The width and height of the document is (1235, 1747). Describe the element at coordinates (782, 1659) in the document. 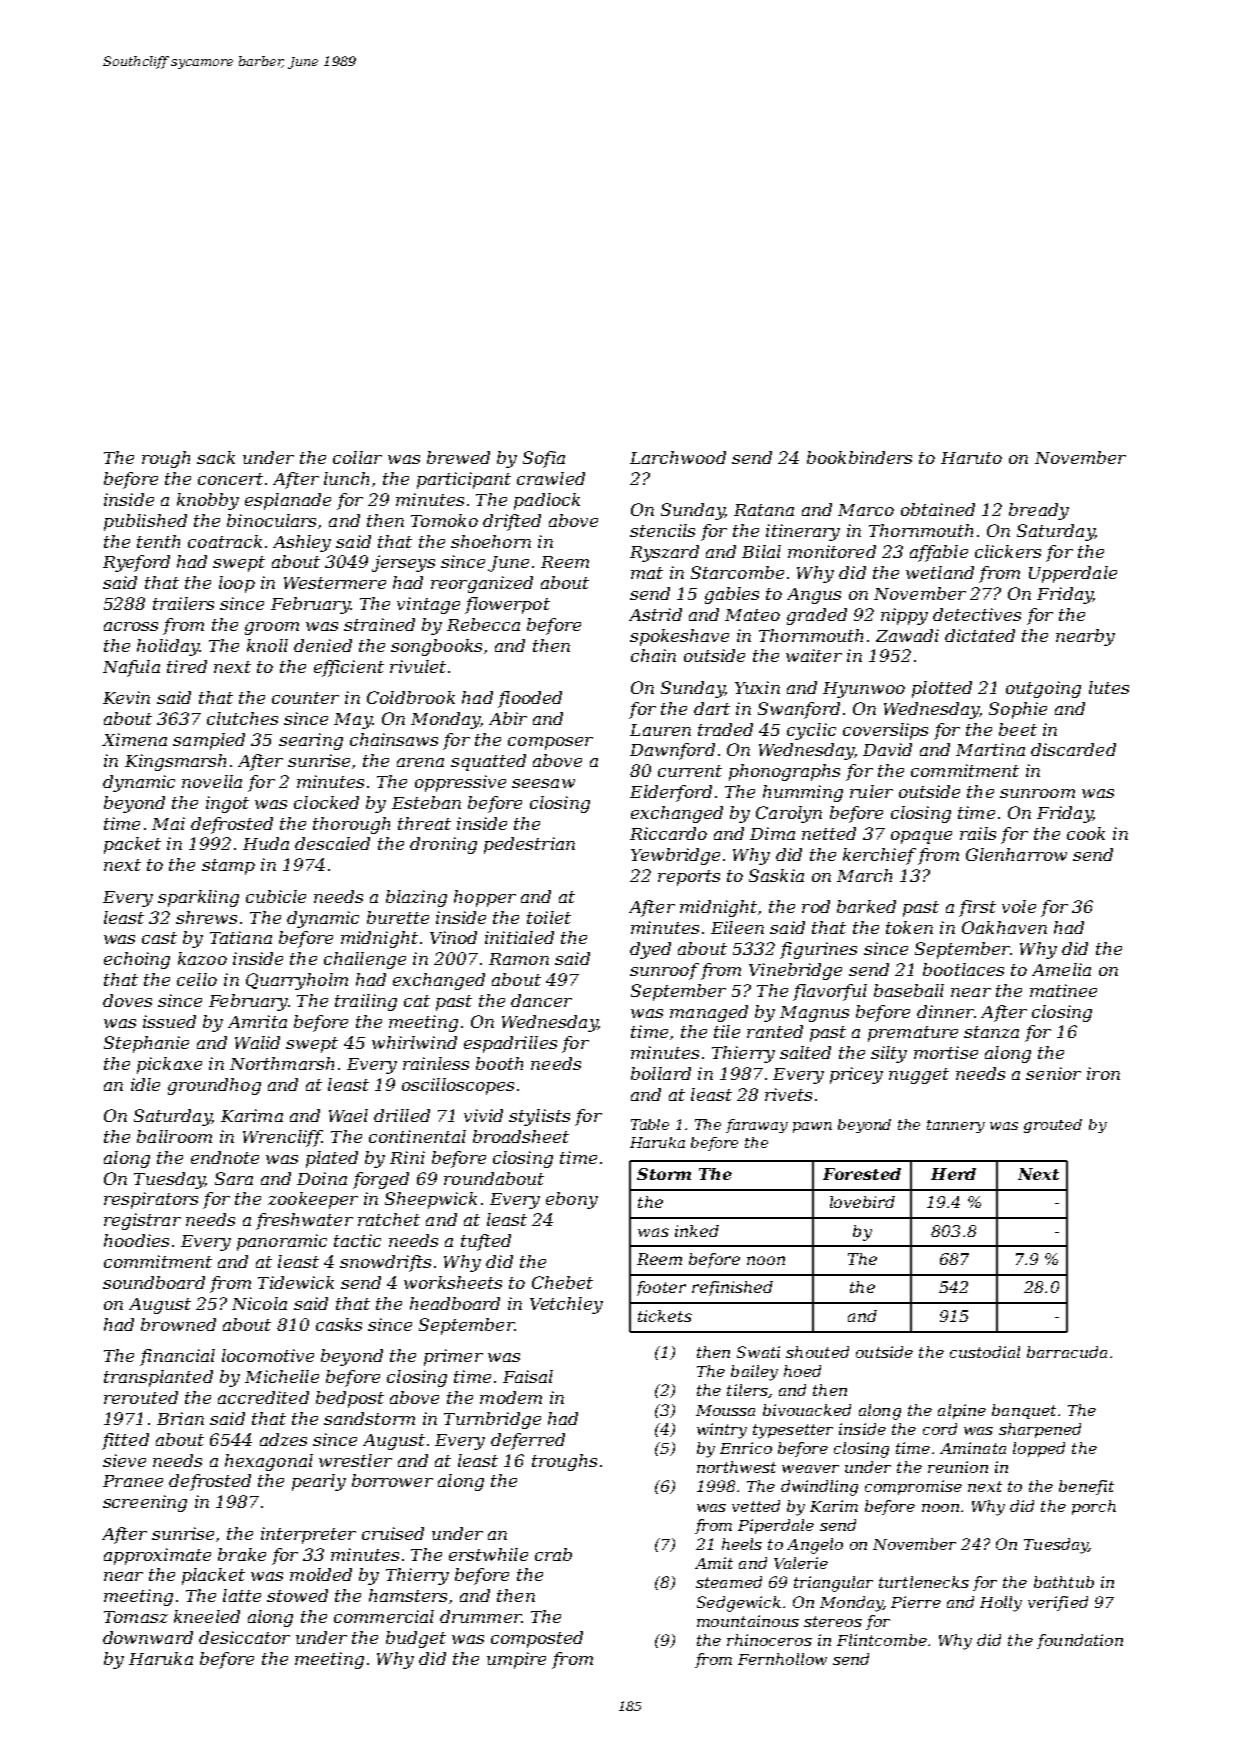

I see `Fernhollow` at that location.
